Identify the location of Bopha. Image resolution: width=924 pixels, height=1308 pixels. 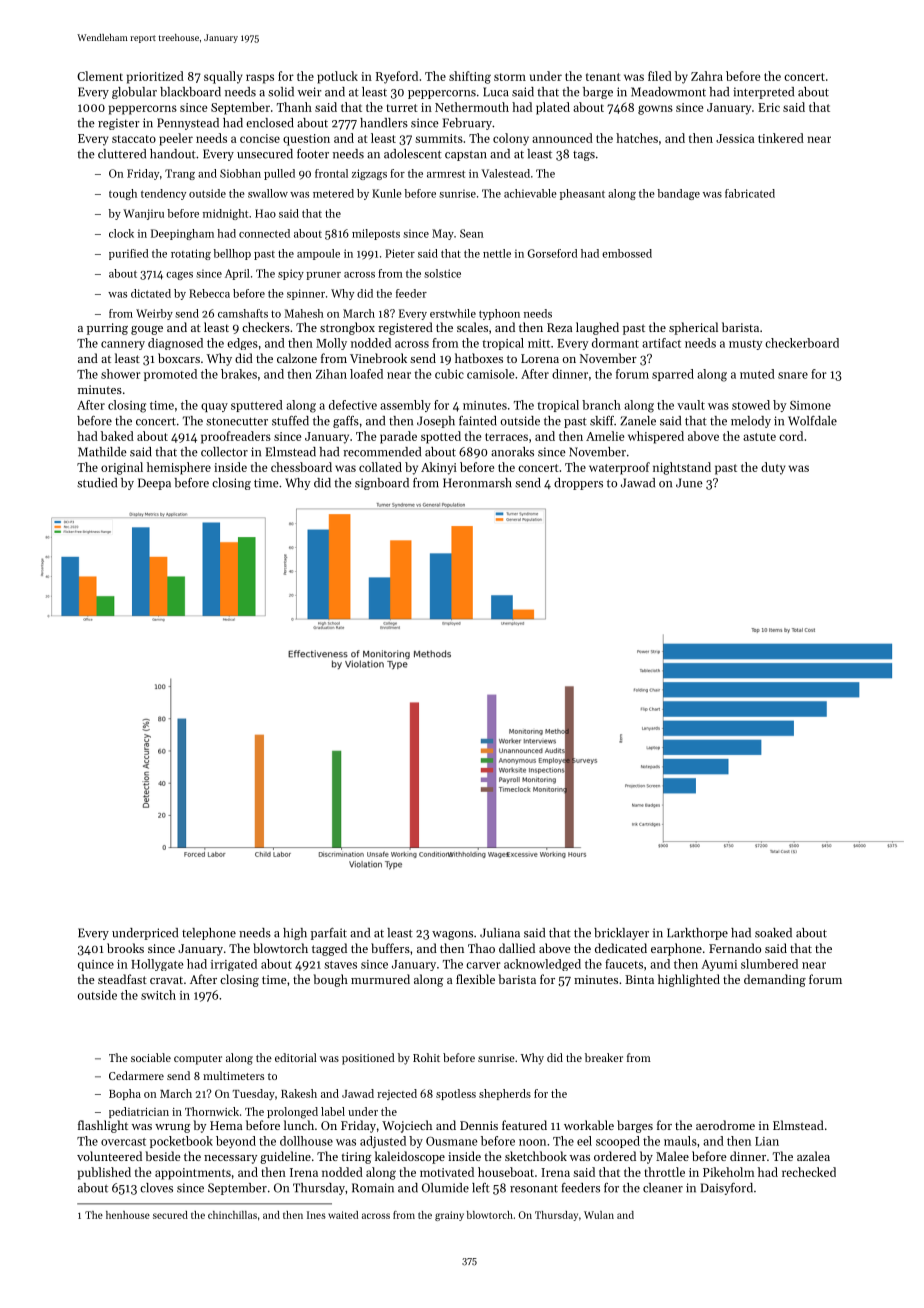
(125, 1094).
